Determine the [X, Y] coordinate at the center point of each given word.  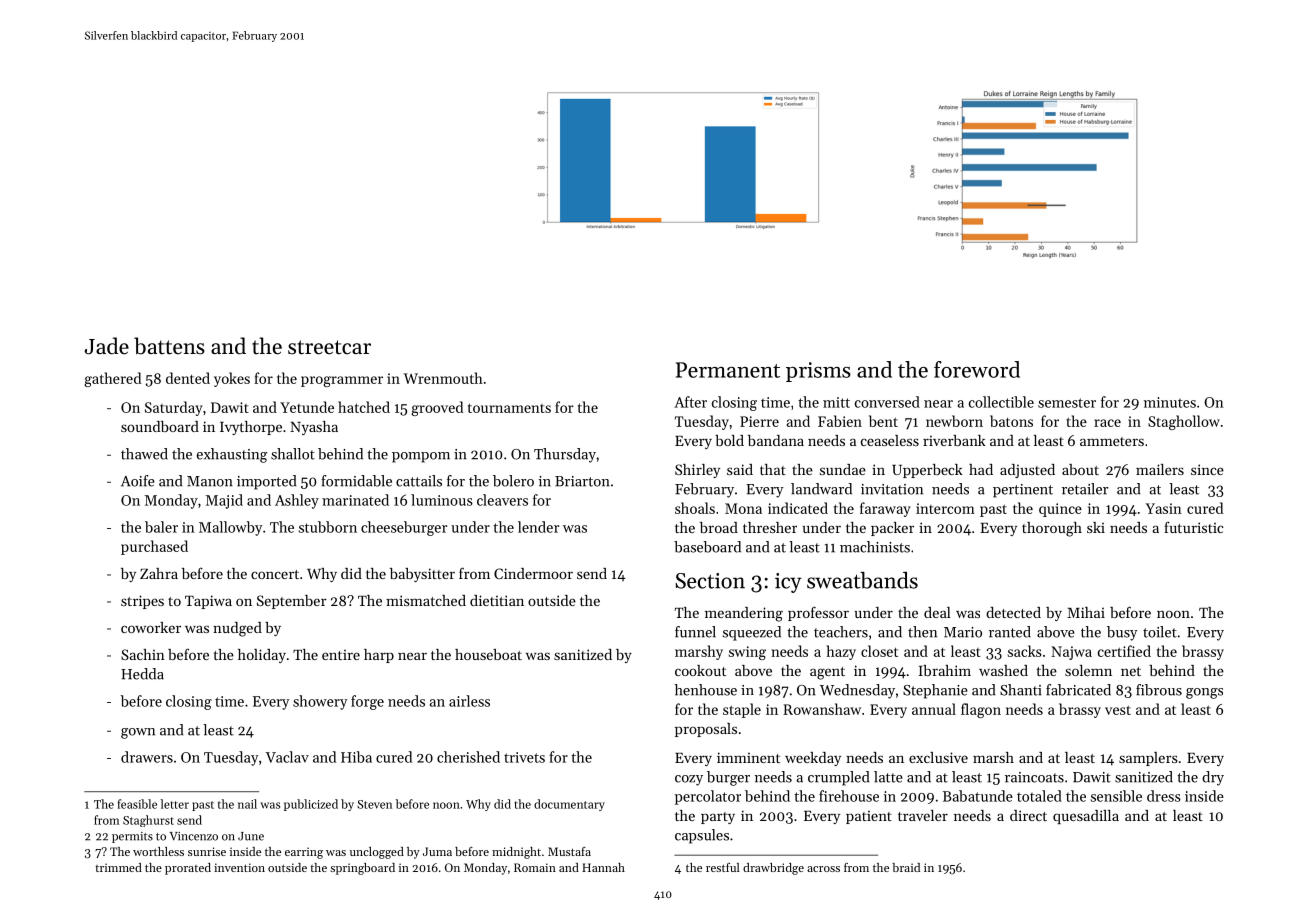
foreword [977, 369]
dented [188, 378]
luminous [442, 500]
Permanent [728, 370]
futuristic [1194, 527]
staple [742, 710]
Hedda [142, 674]
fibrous [1159, 690]
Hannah [603, 867]
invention [239, 867]
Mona [743, 508]
